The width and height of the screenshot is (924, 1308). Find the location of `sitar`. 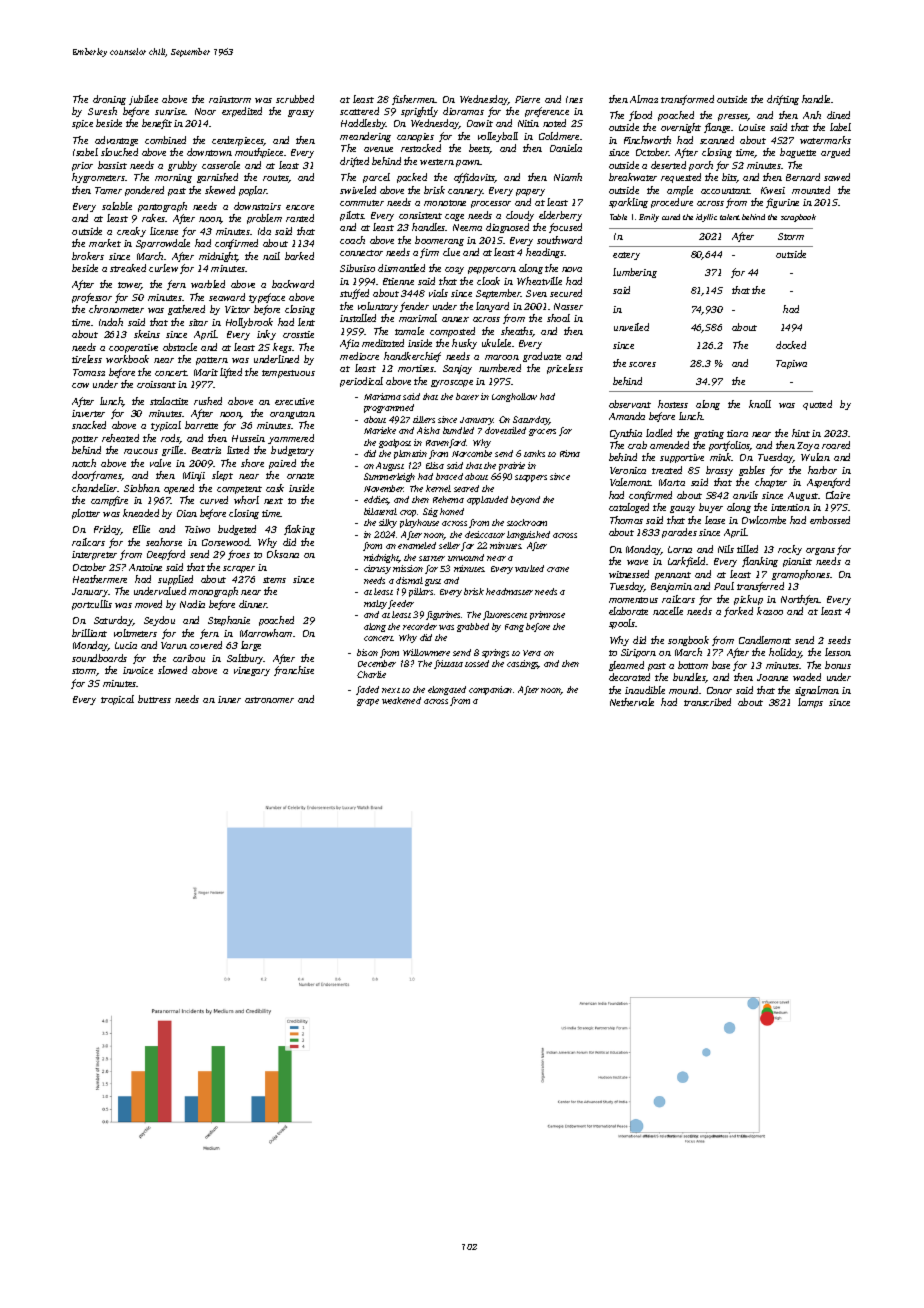

sitar is located at coordinates (198, 322).
